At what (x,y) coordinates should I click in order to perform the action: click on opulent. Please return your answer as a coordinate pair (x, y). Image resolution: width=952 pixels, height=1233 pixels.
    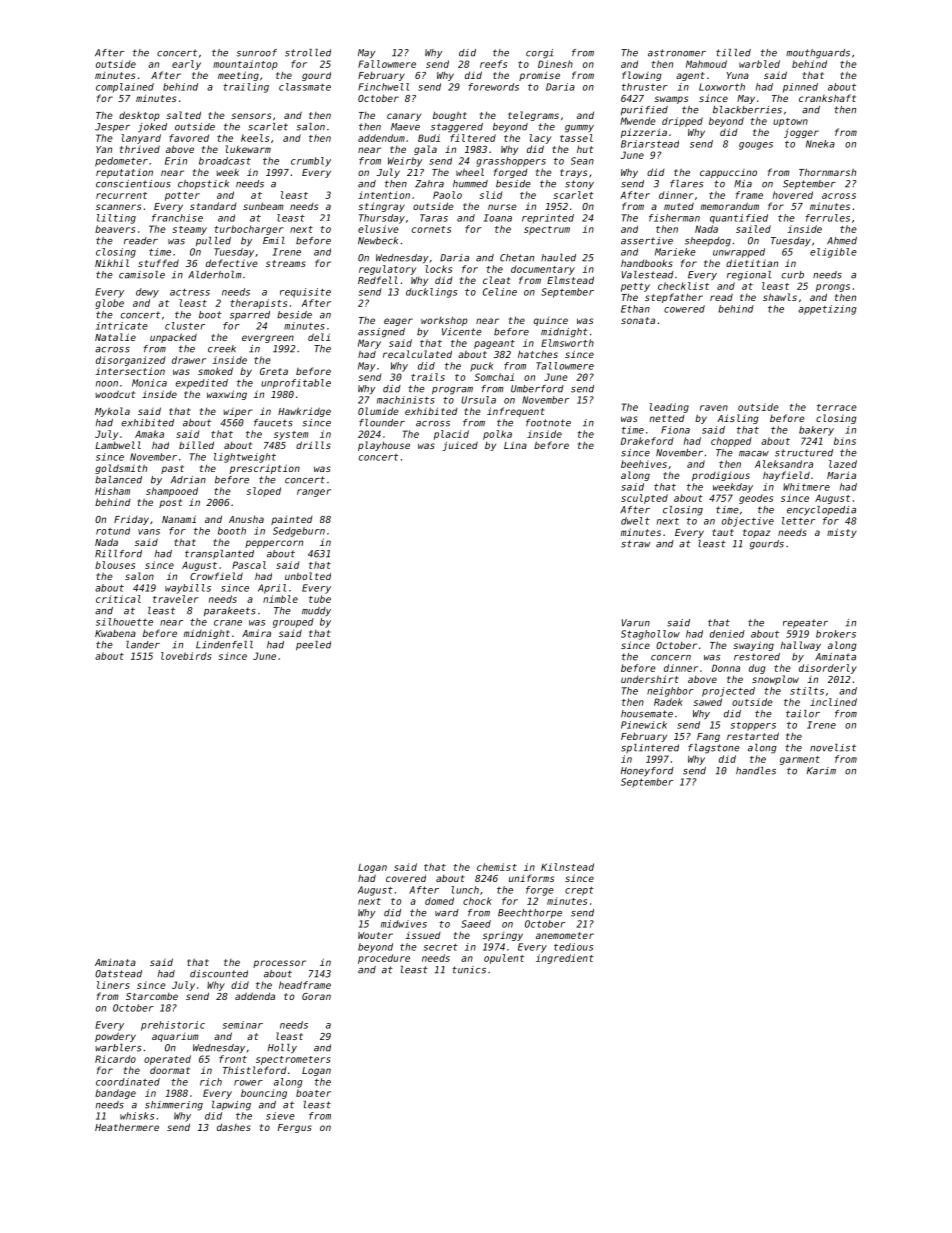
    Looking at the image, I should click on (504, 959).
